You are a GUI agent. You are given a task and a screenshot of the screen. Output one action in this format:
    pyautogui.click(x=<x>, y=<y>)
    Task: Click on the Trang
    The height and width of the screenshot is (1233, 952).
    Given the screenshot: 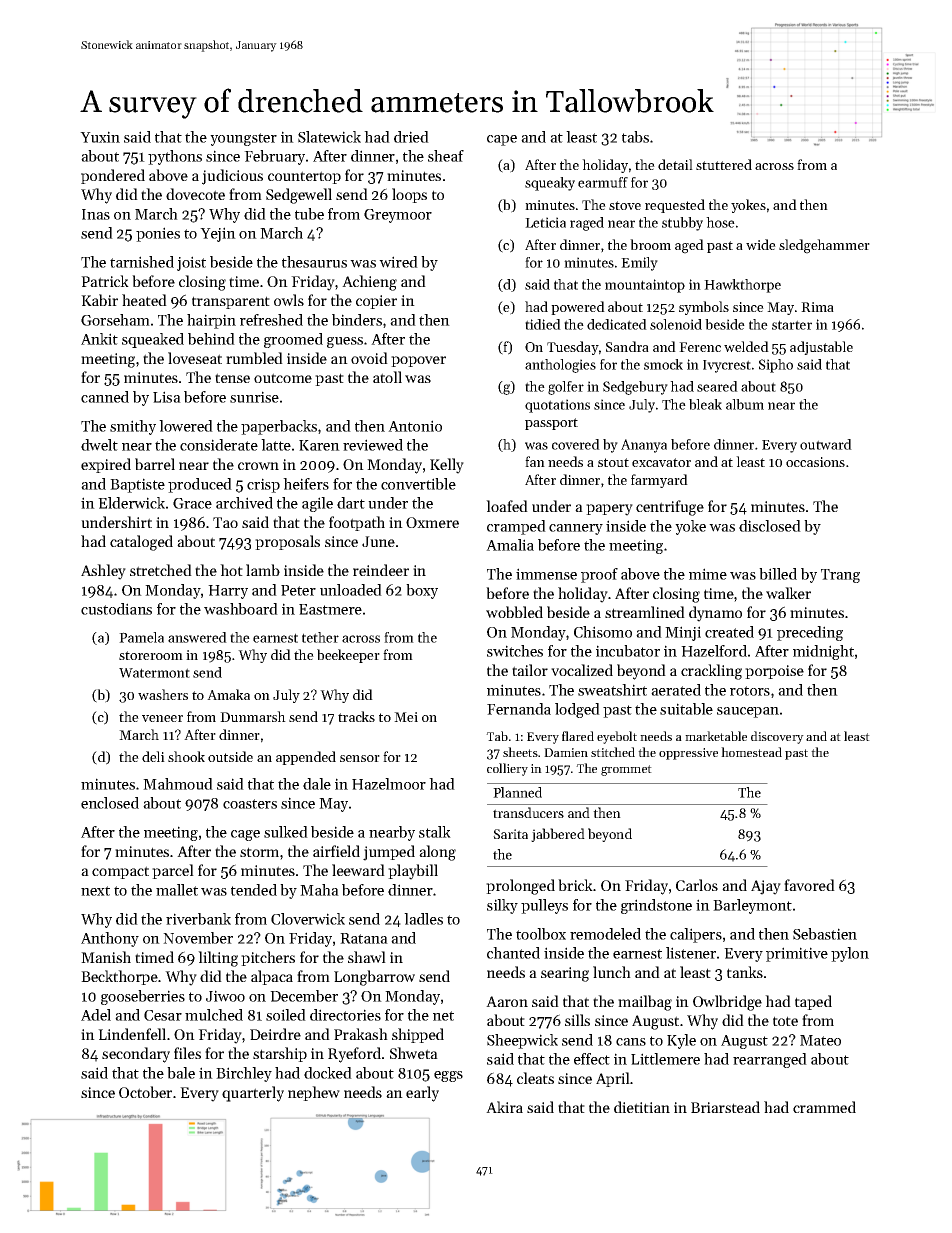 What is the action you would take?
    pyautogui.click(x=840, y=576)
